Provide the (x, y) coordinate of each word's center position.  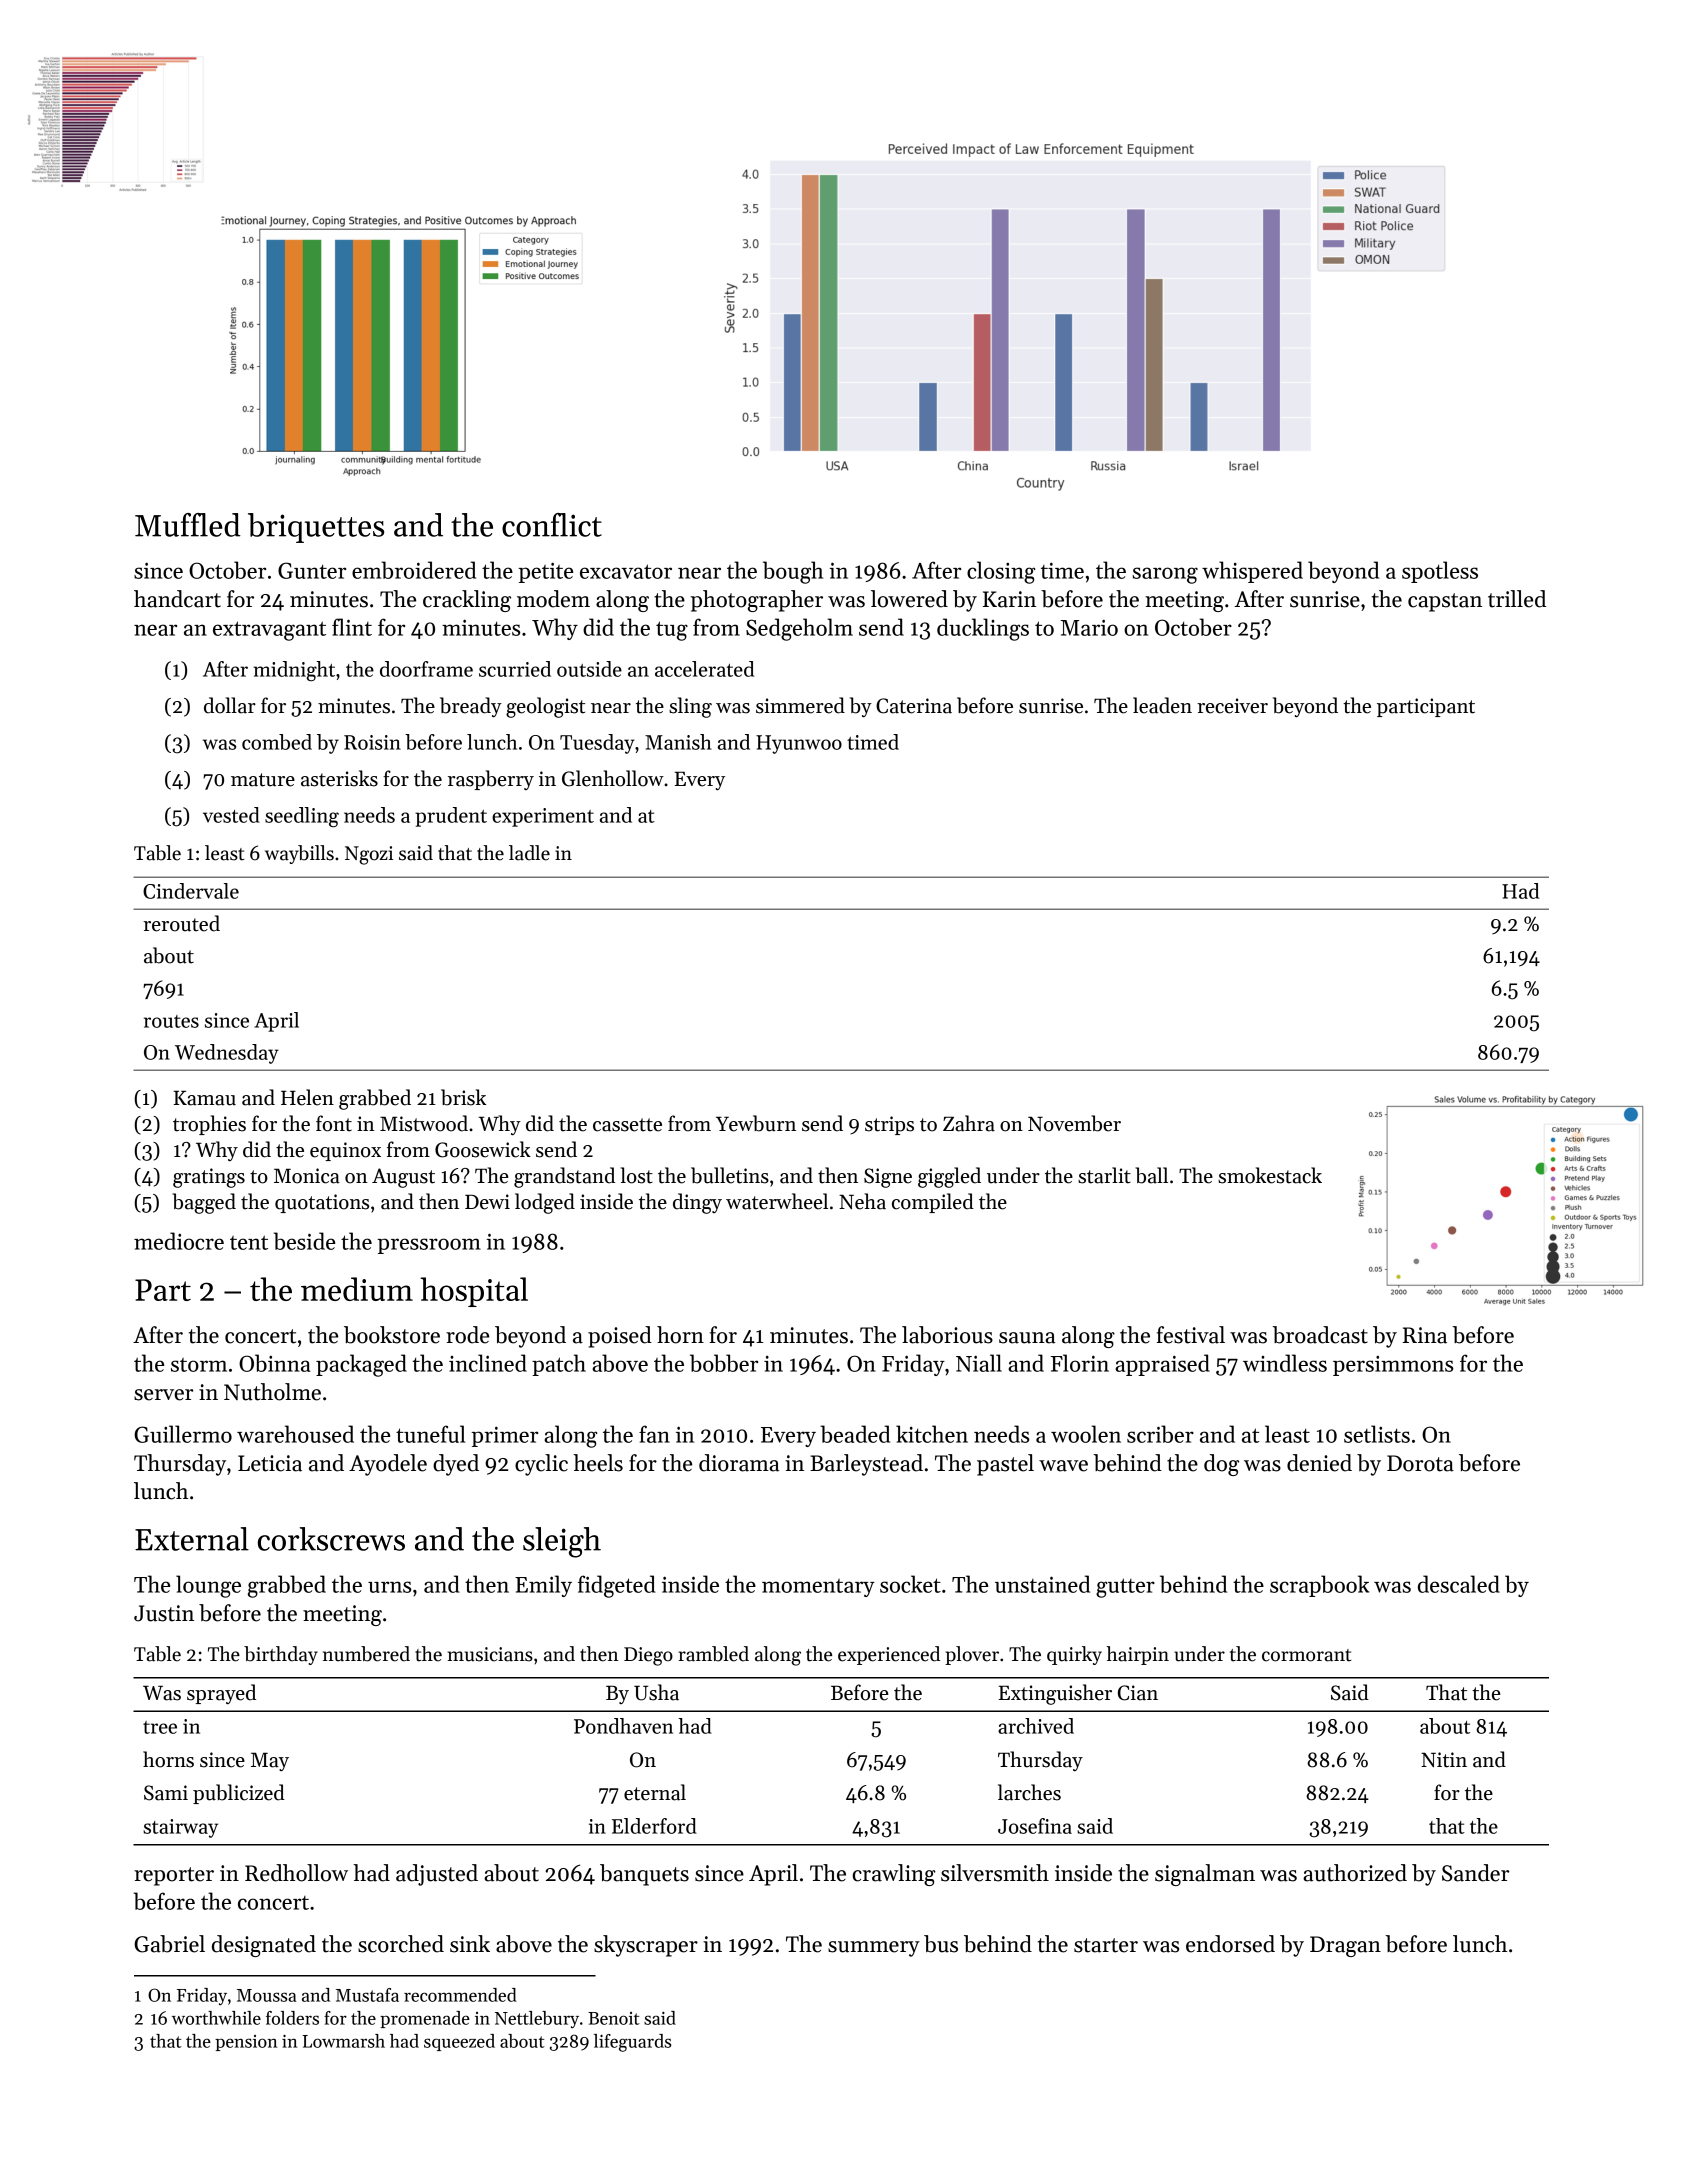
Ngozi (369, 855)
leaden (1162, 705)
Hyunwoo (799, 744)
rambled (714, 1654)
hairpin (1137, 1655)
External (192, 1539)
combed (277, 742)
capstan (1445, 602)
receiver (1232, 706)
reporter (174, 1876)
